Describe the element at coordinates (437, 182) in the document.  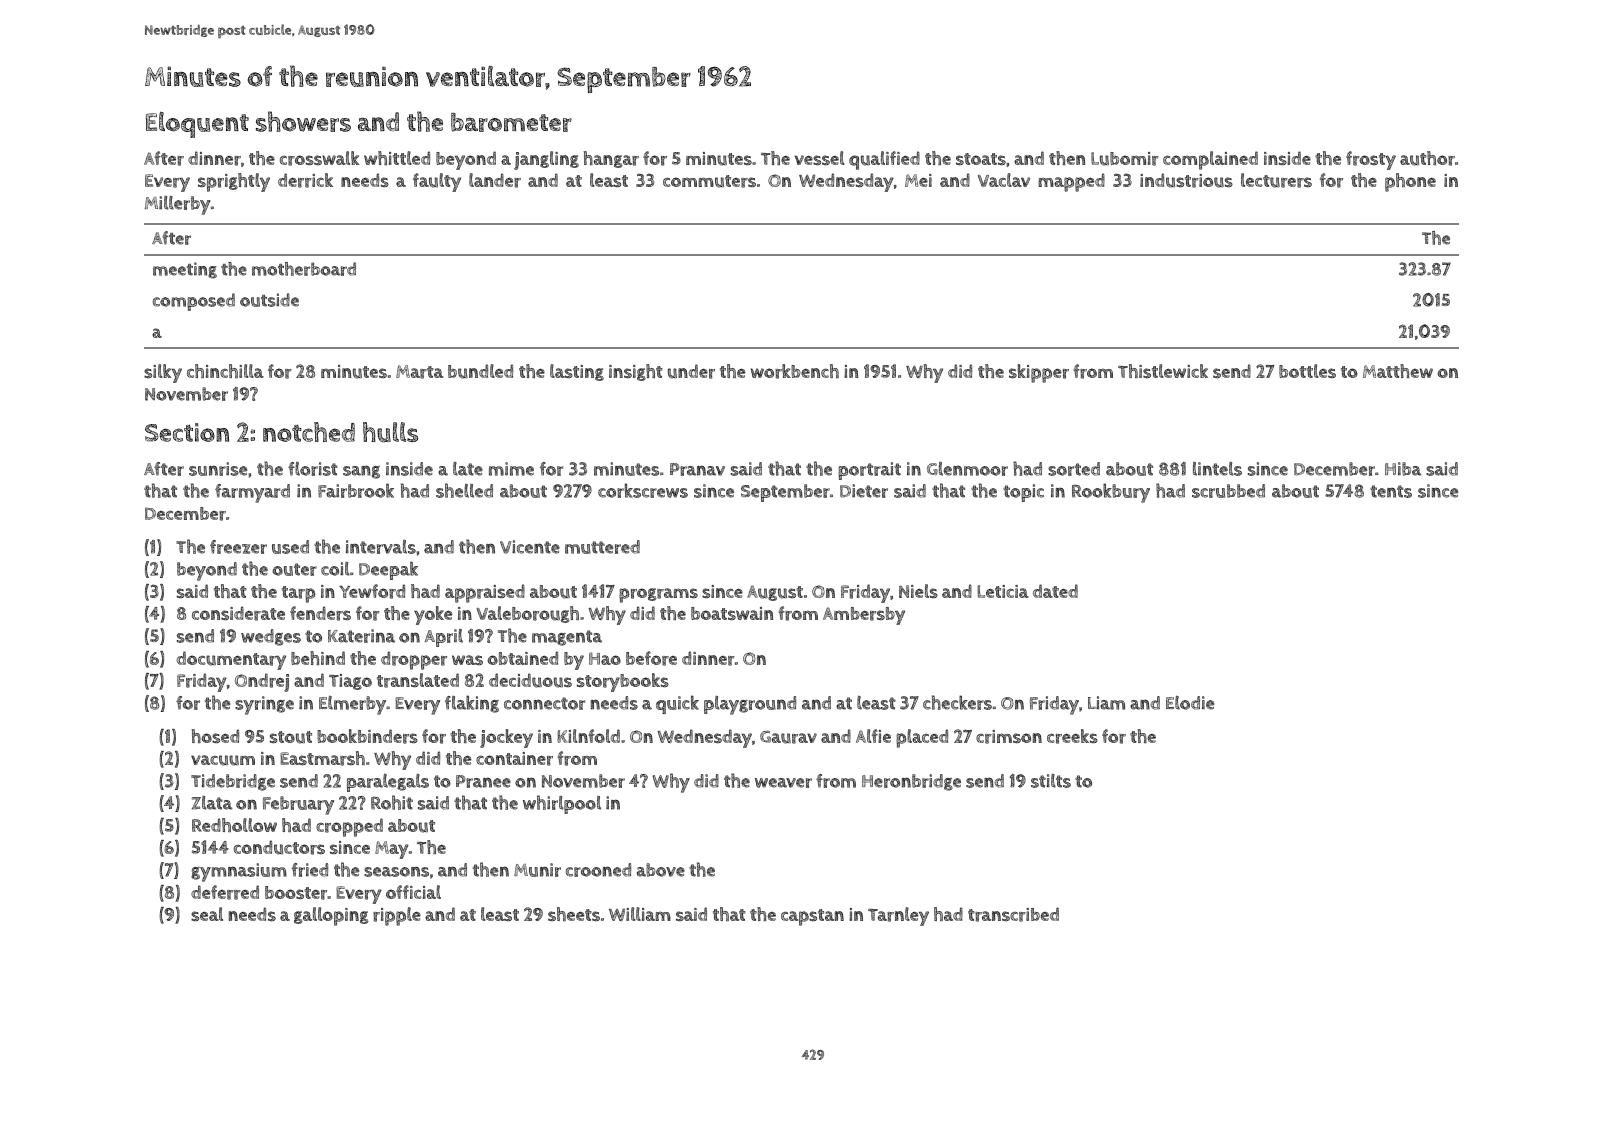
I see `faulty` at that location.
